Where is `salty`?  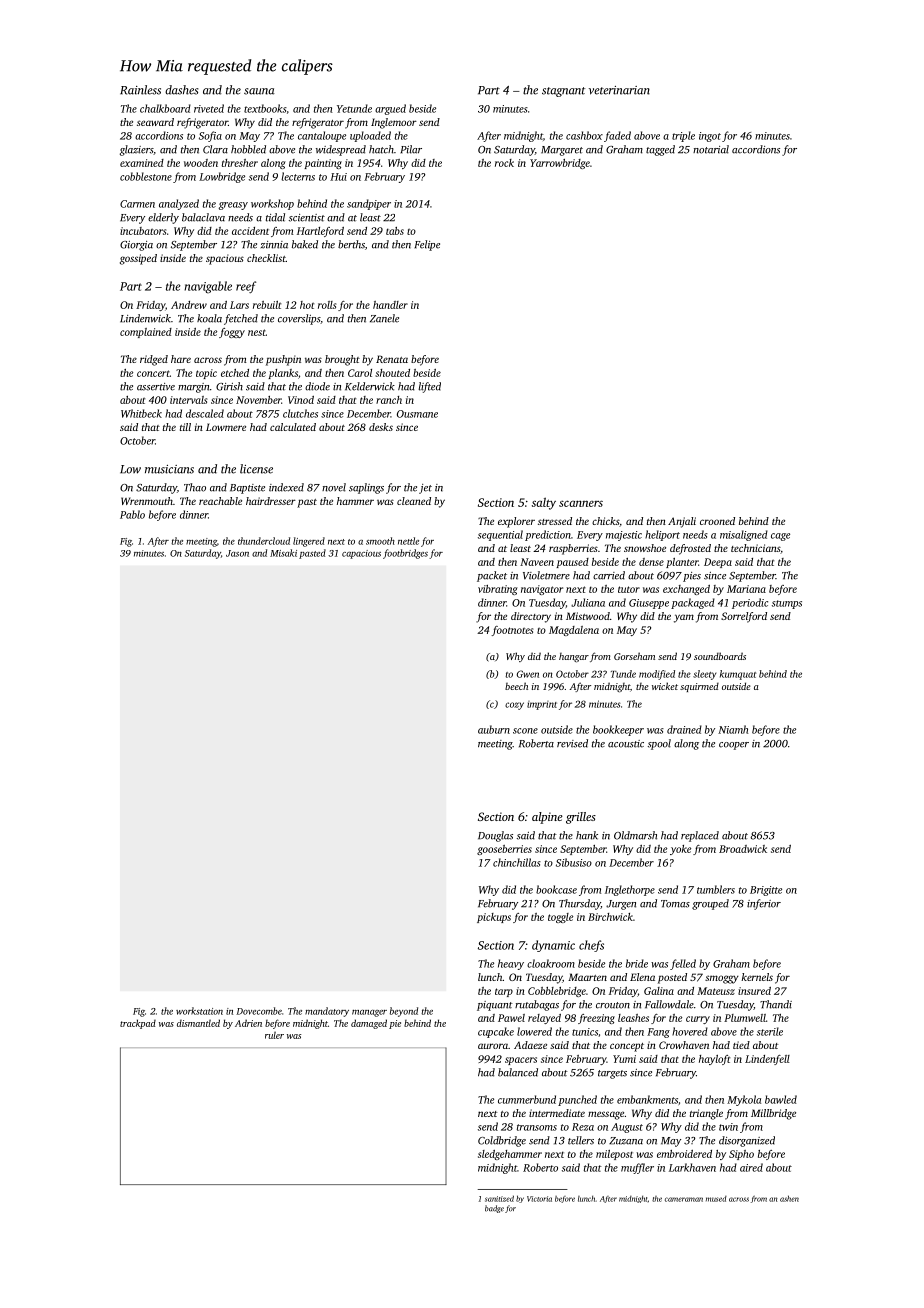 salty is located at coordinates (544, 503).
